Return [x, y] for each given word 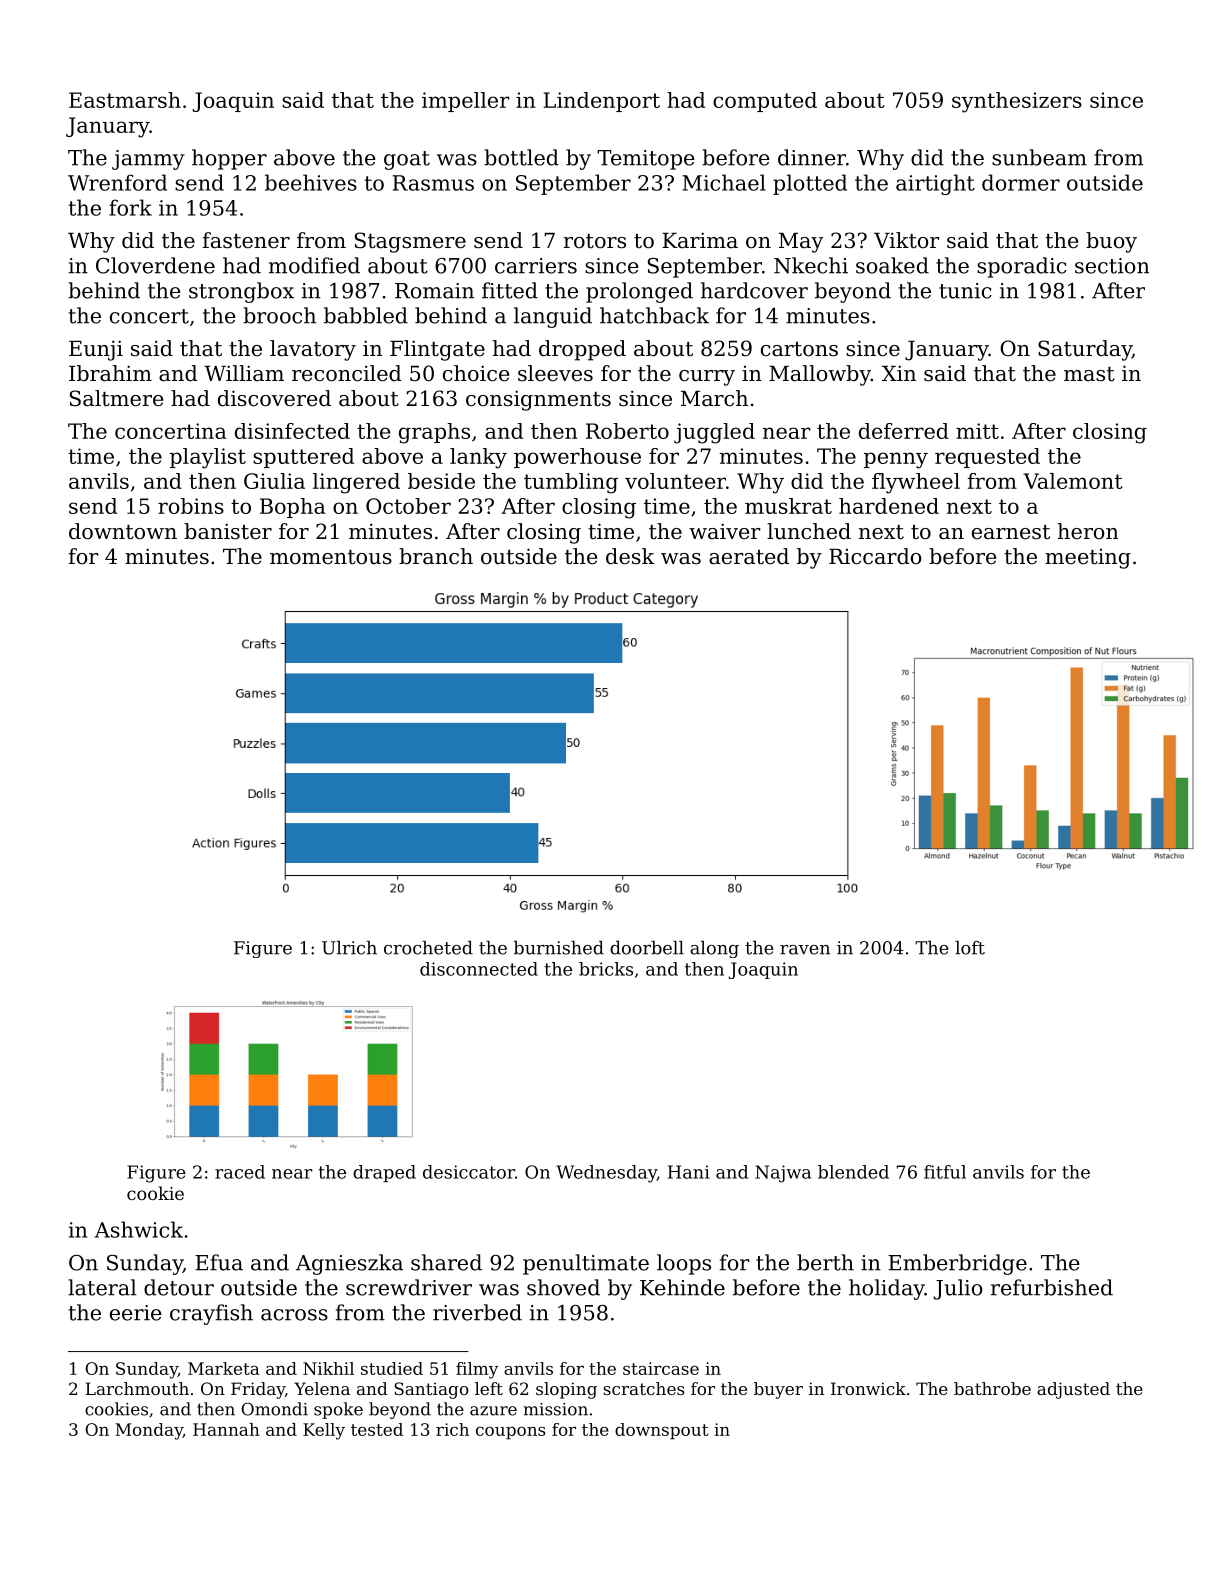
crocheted [428, 948]
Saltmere [116, 398]
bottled [521, 157]
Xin [899, 373]
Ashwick [139, 1229]
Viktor [906, 240]
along [714, 949]
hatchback [654, 315]
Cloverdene [155, 265]
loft [970, 948]
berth [825, 1262]
